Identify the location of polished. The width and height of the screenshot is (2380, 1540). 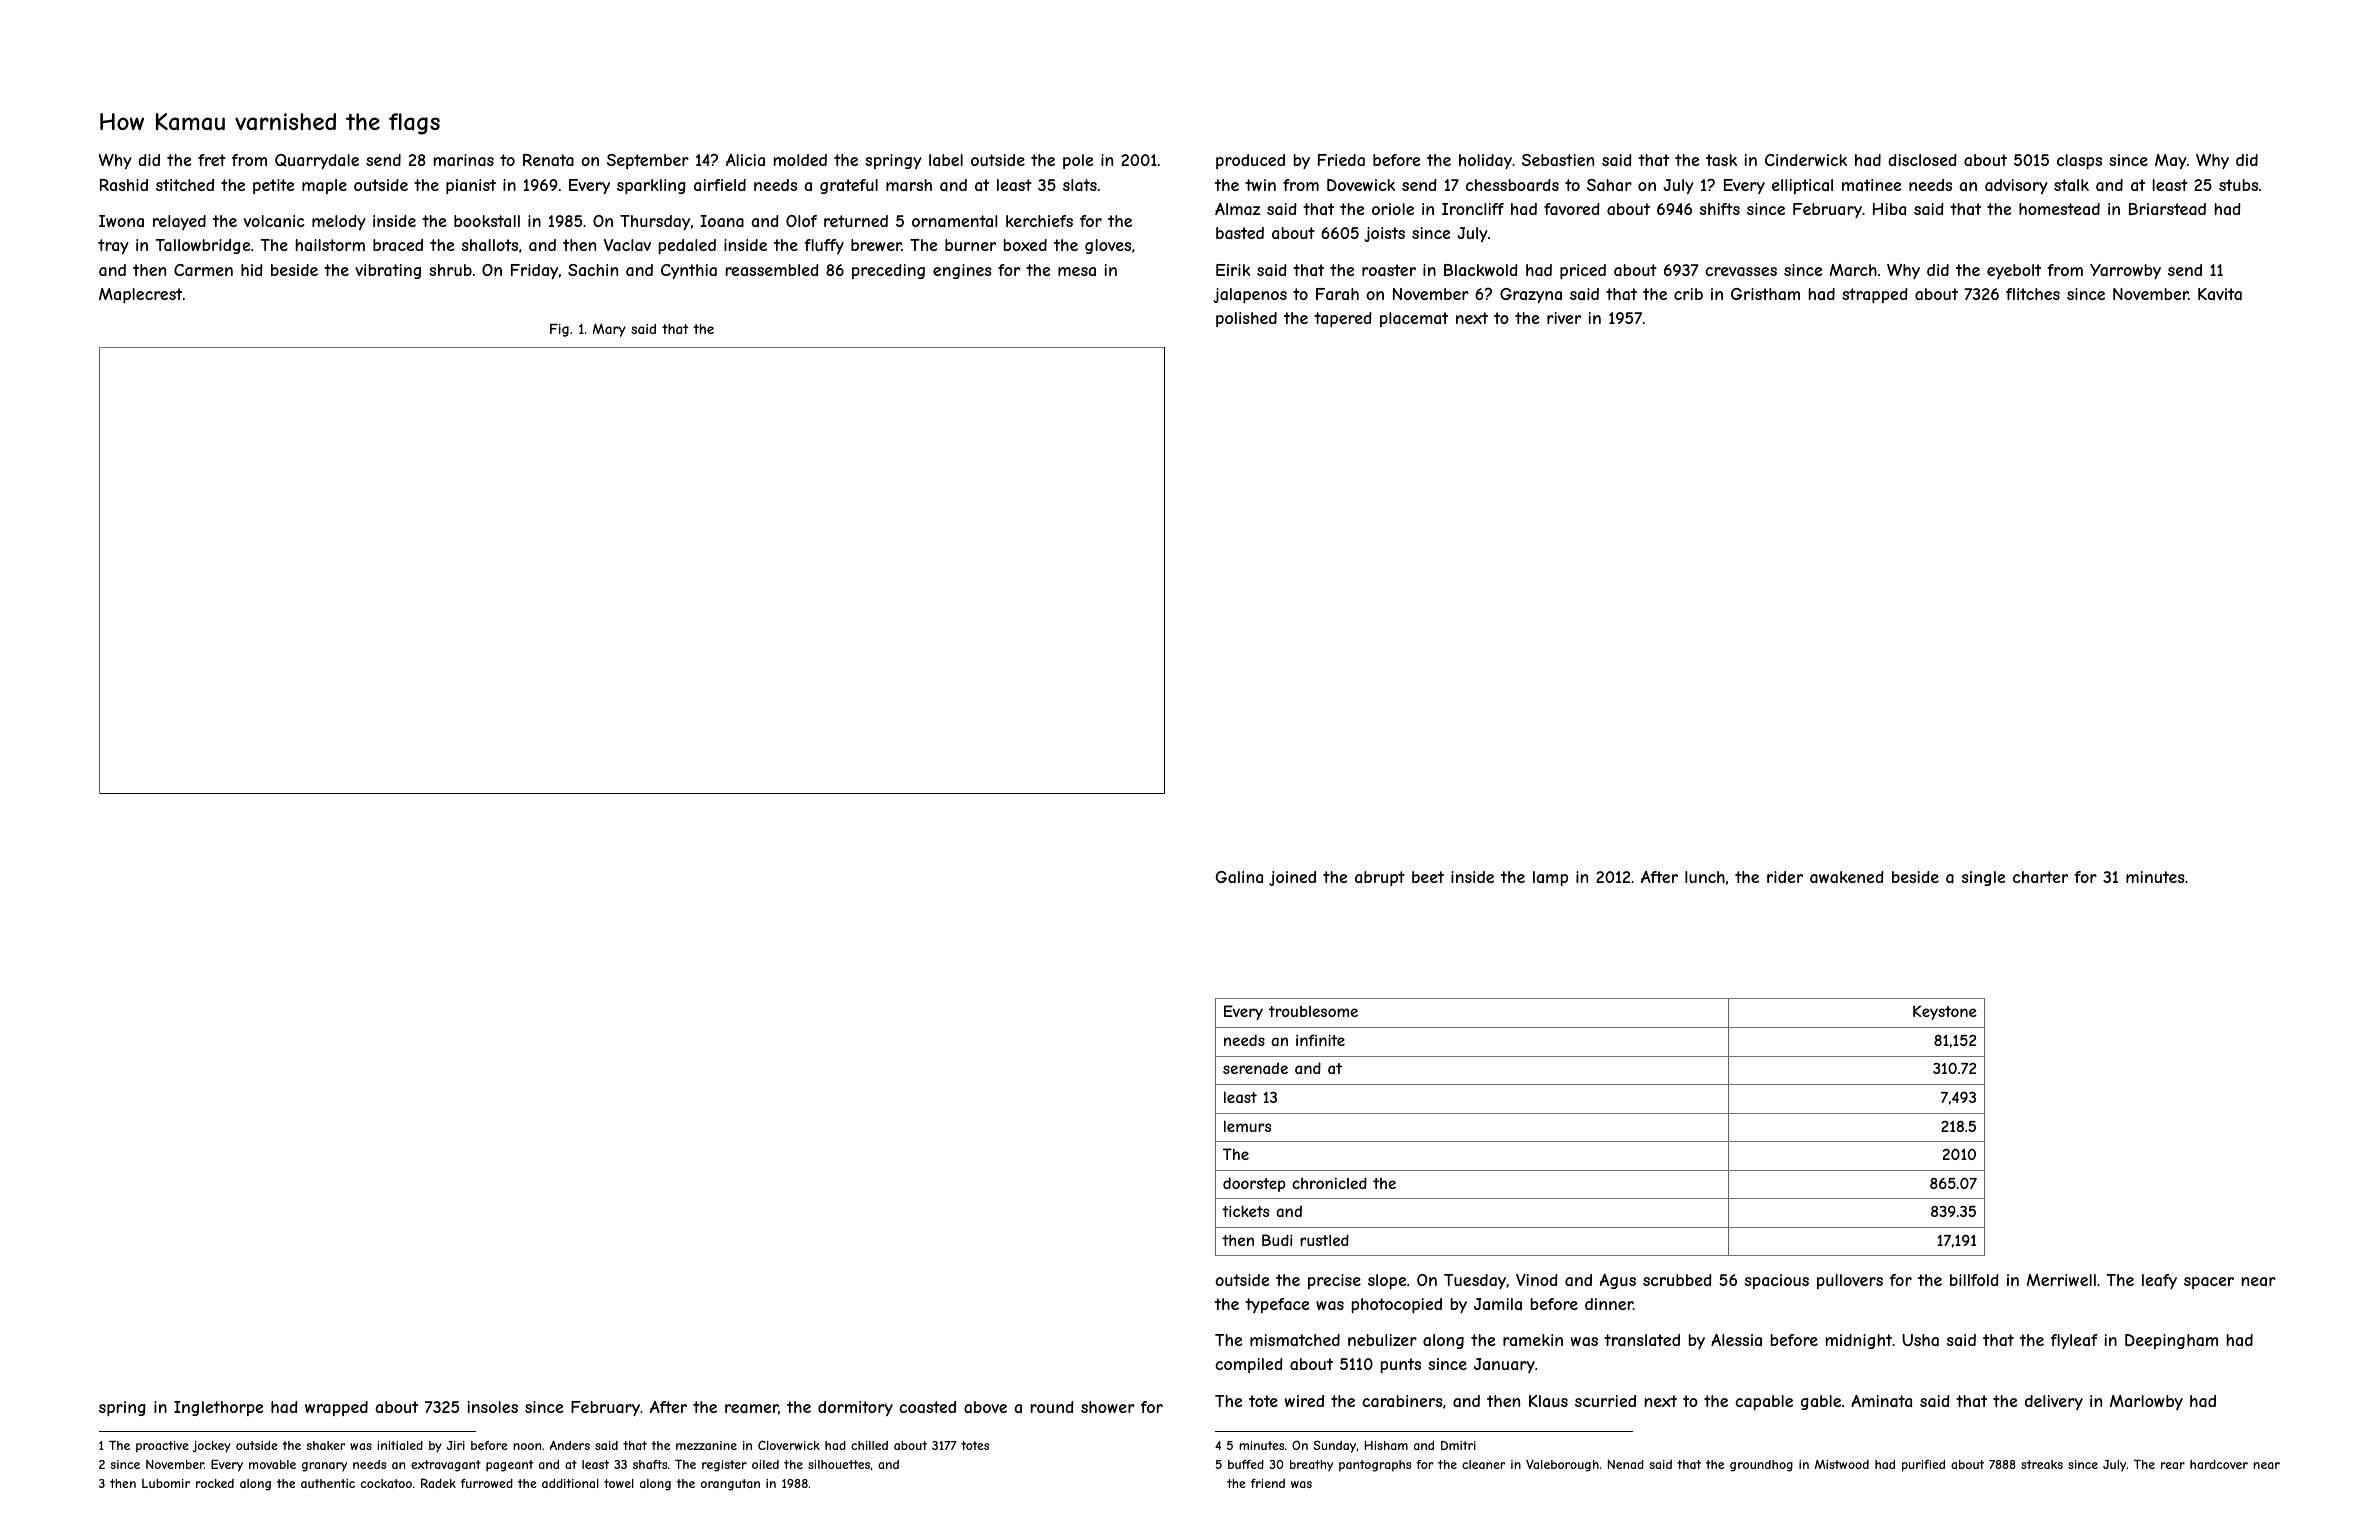
(1246, 319).
